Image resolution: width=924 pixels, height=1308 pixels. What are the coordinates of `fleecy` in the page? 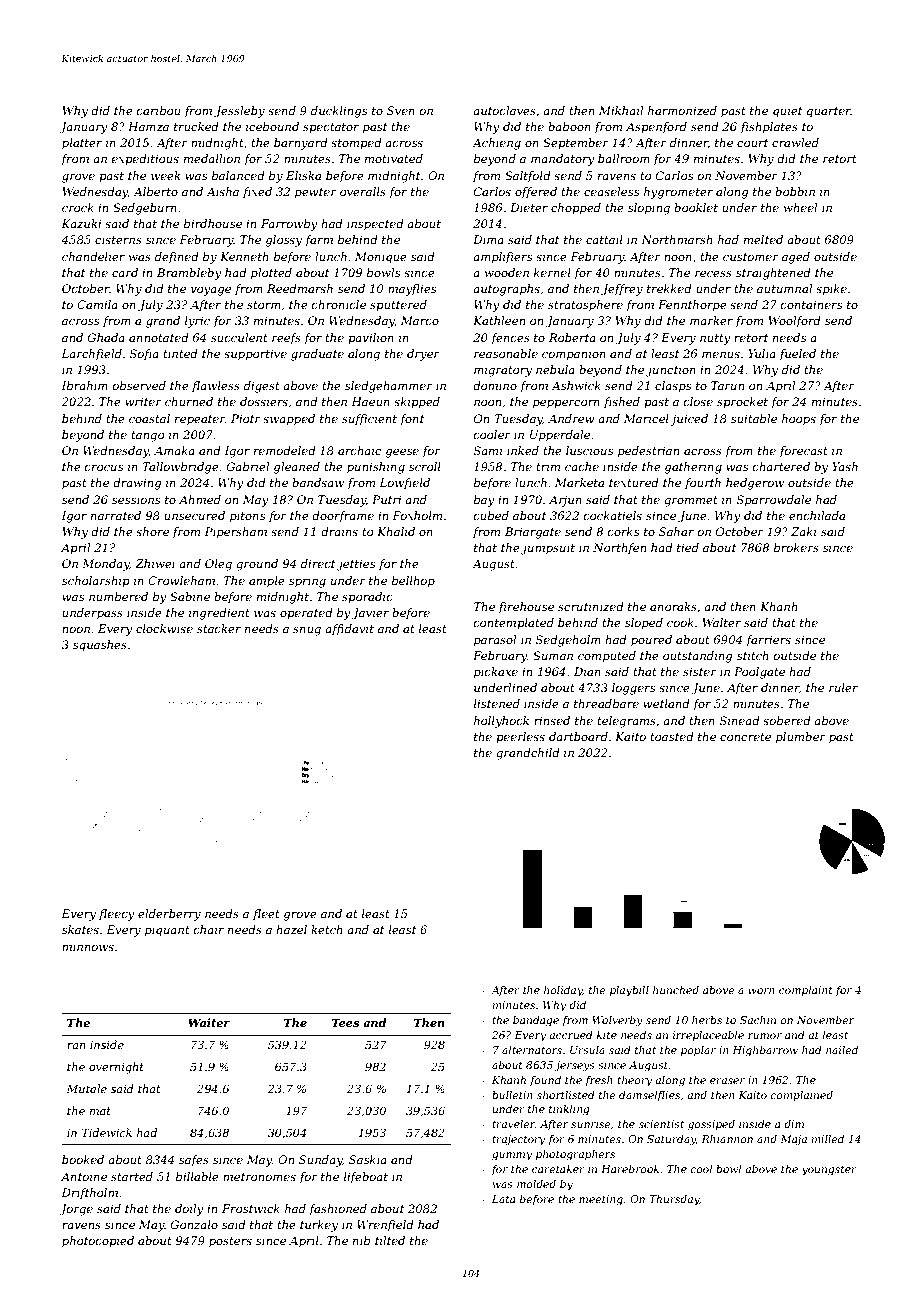 It's located at (117, 915).
